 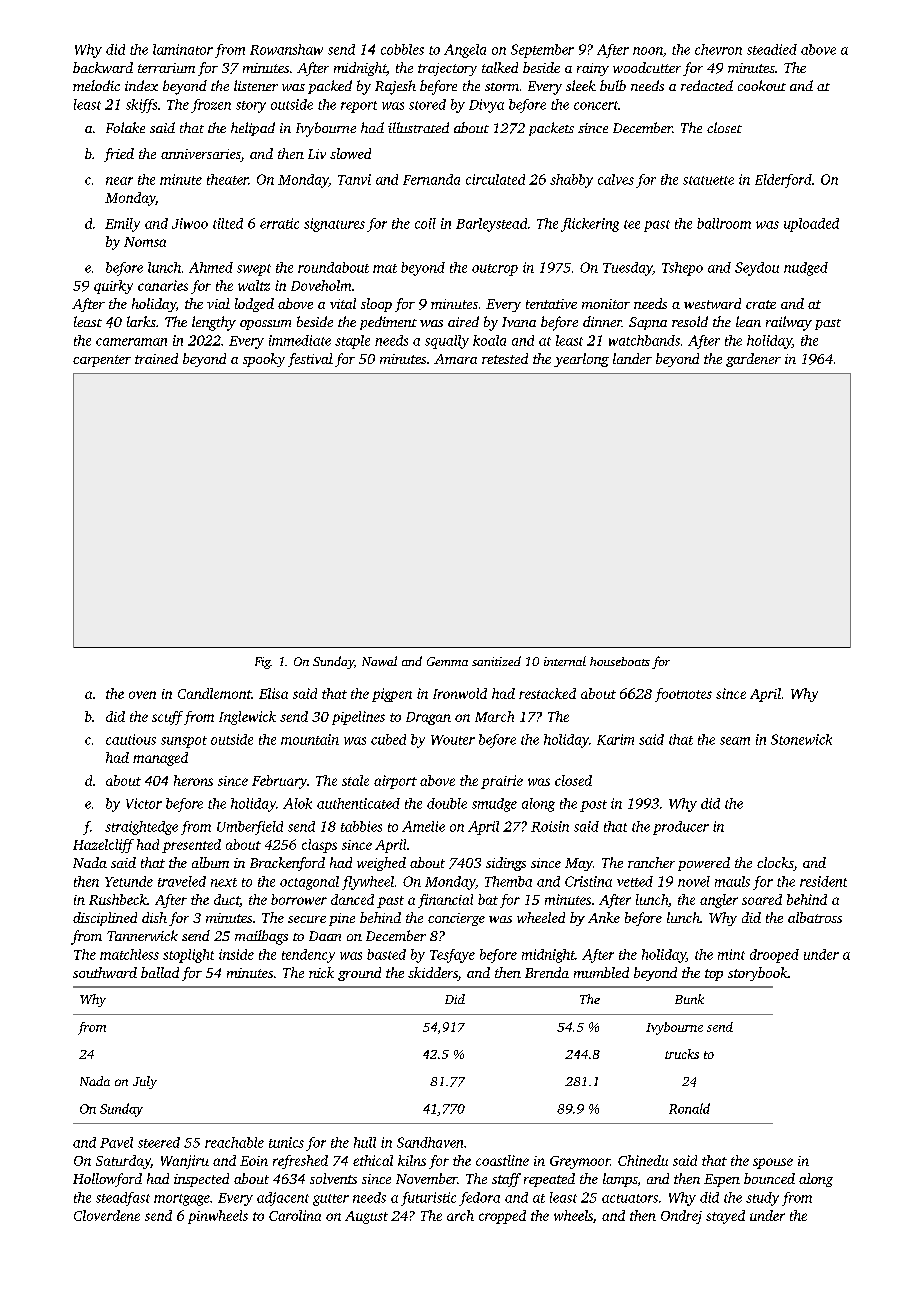 What do you see at coordinates (465, 51) in the screenshot?
I see `Angela` at bounding box center [465, 51].
